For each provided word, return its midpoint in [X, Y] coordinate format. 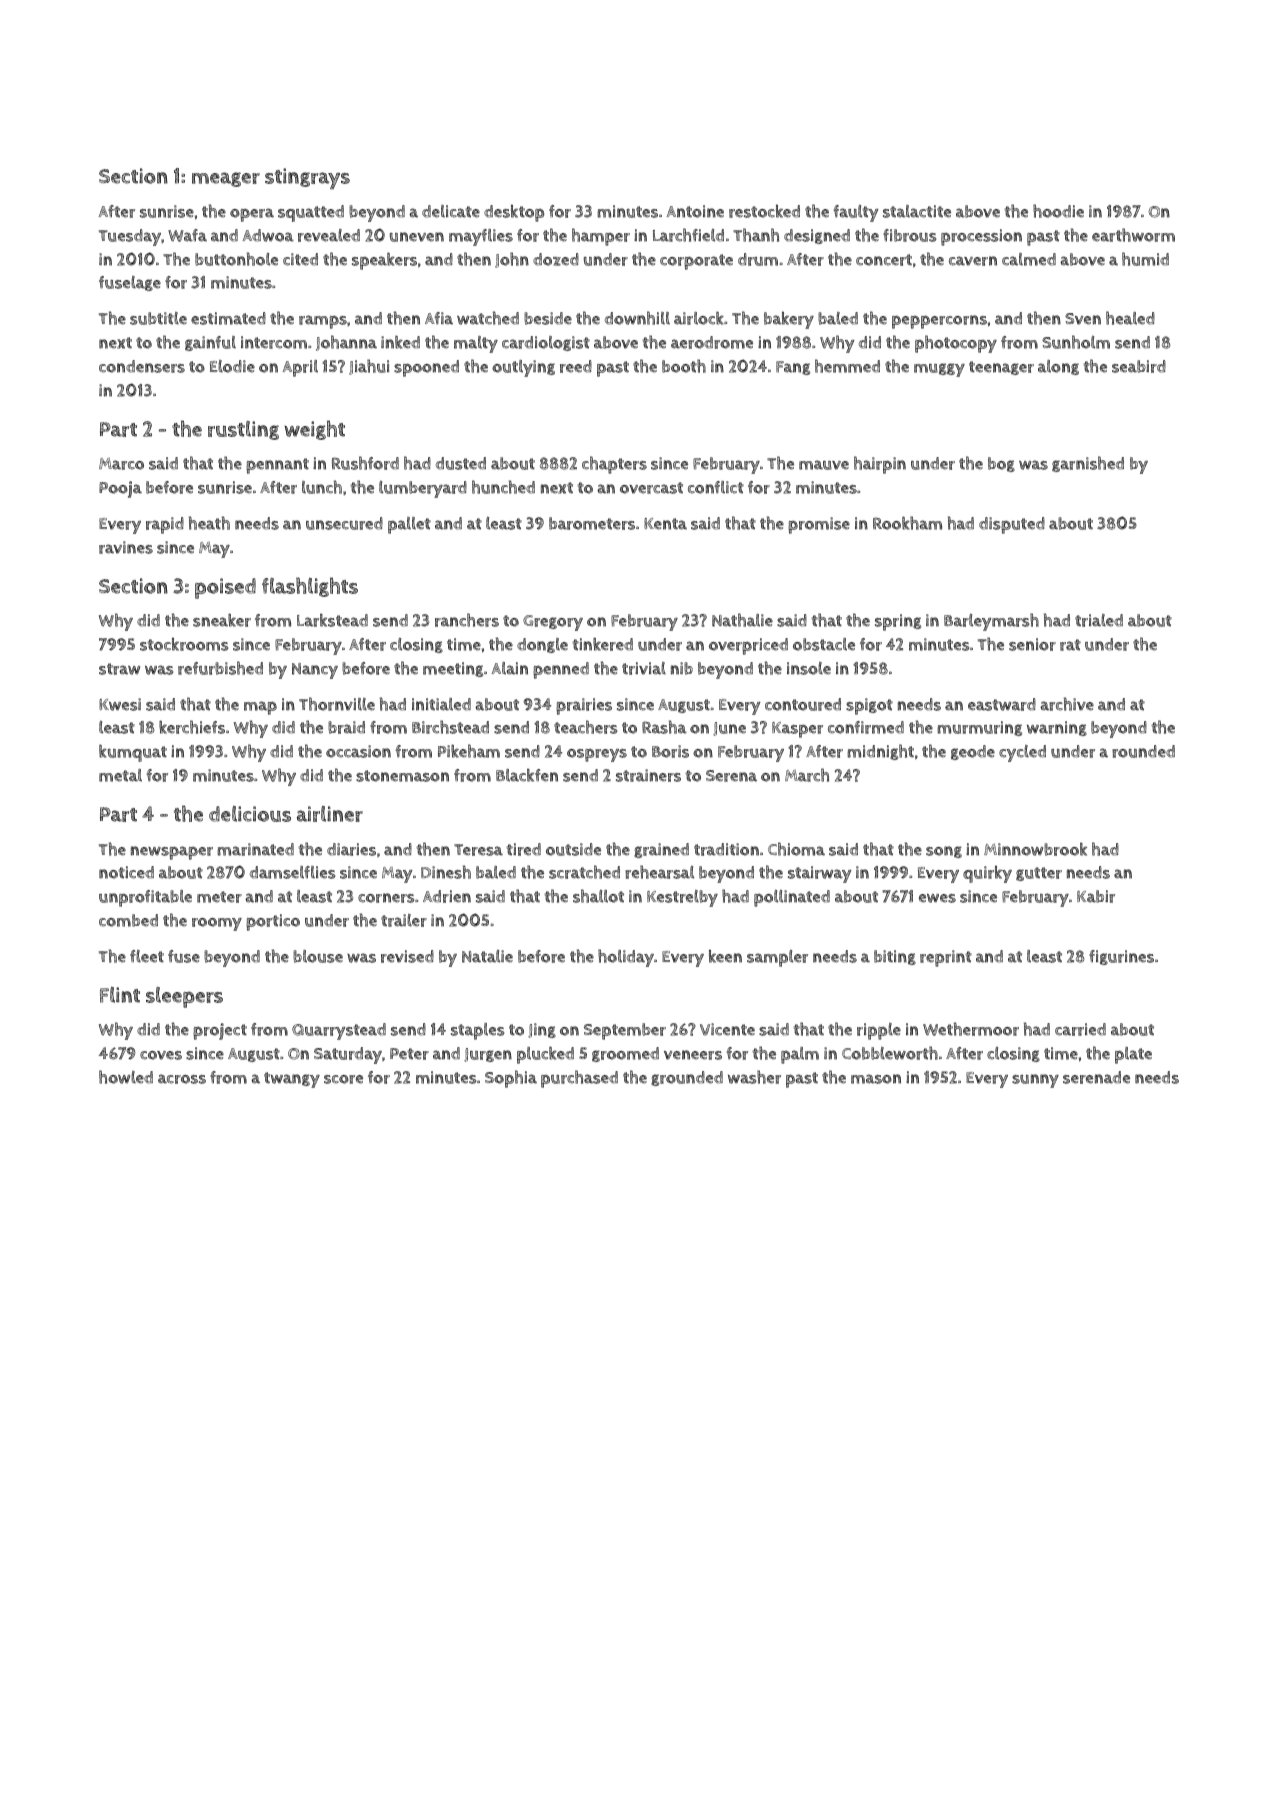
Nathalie [742, 620]
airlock [699, 318]
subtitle [158, 318]
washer [754, 1077]
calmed [1029, 259]
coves [161, 1055]
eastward [1002, 704]
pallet [409, 525]
